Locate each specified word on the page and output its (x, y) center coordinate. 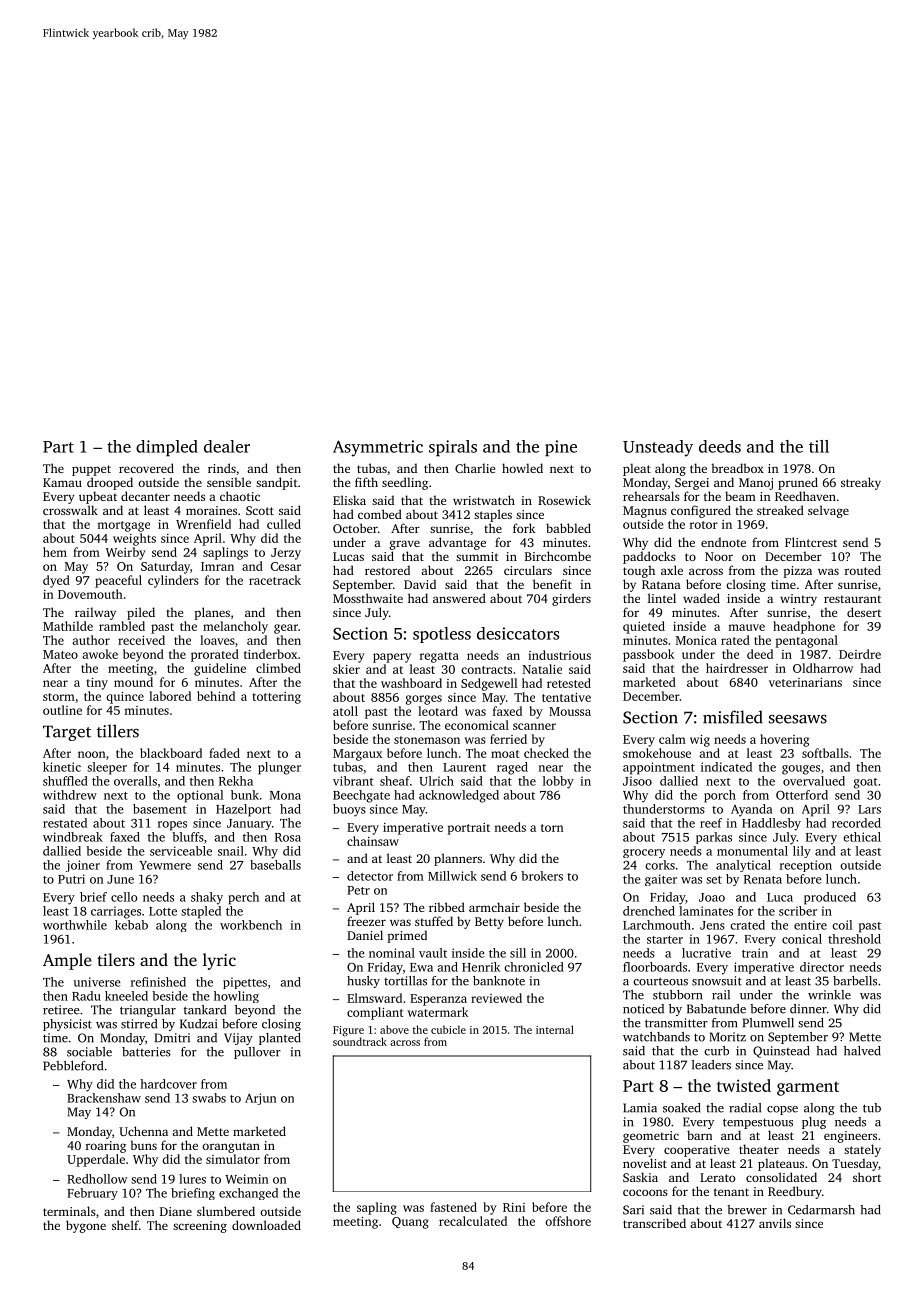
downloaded (266, 1225)
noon (92, 754)
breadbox (737, 468)
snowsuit (717, 981)
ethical (862, 837)
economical (477, 725)
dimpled (167, 448)
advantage (457, 543)
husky (363, 982)
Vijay (238, 1039)
